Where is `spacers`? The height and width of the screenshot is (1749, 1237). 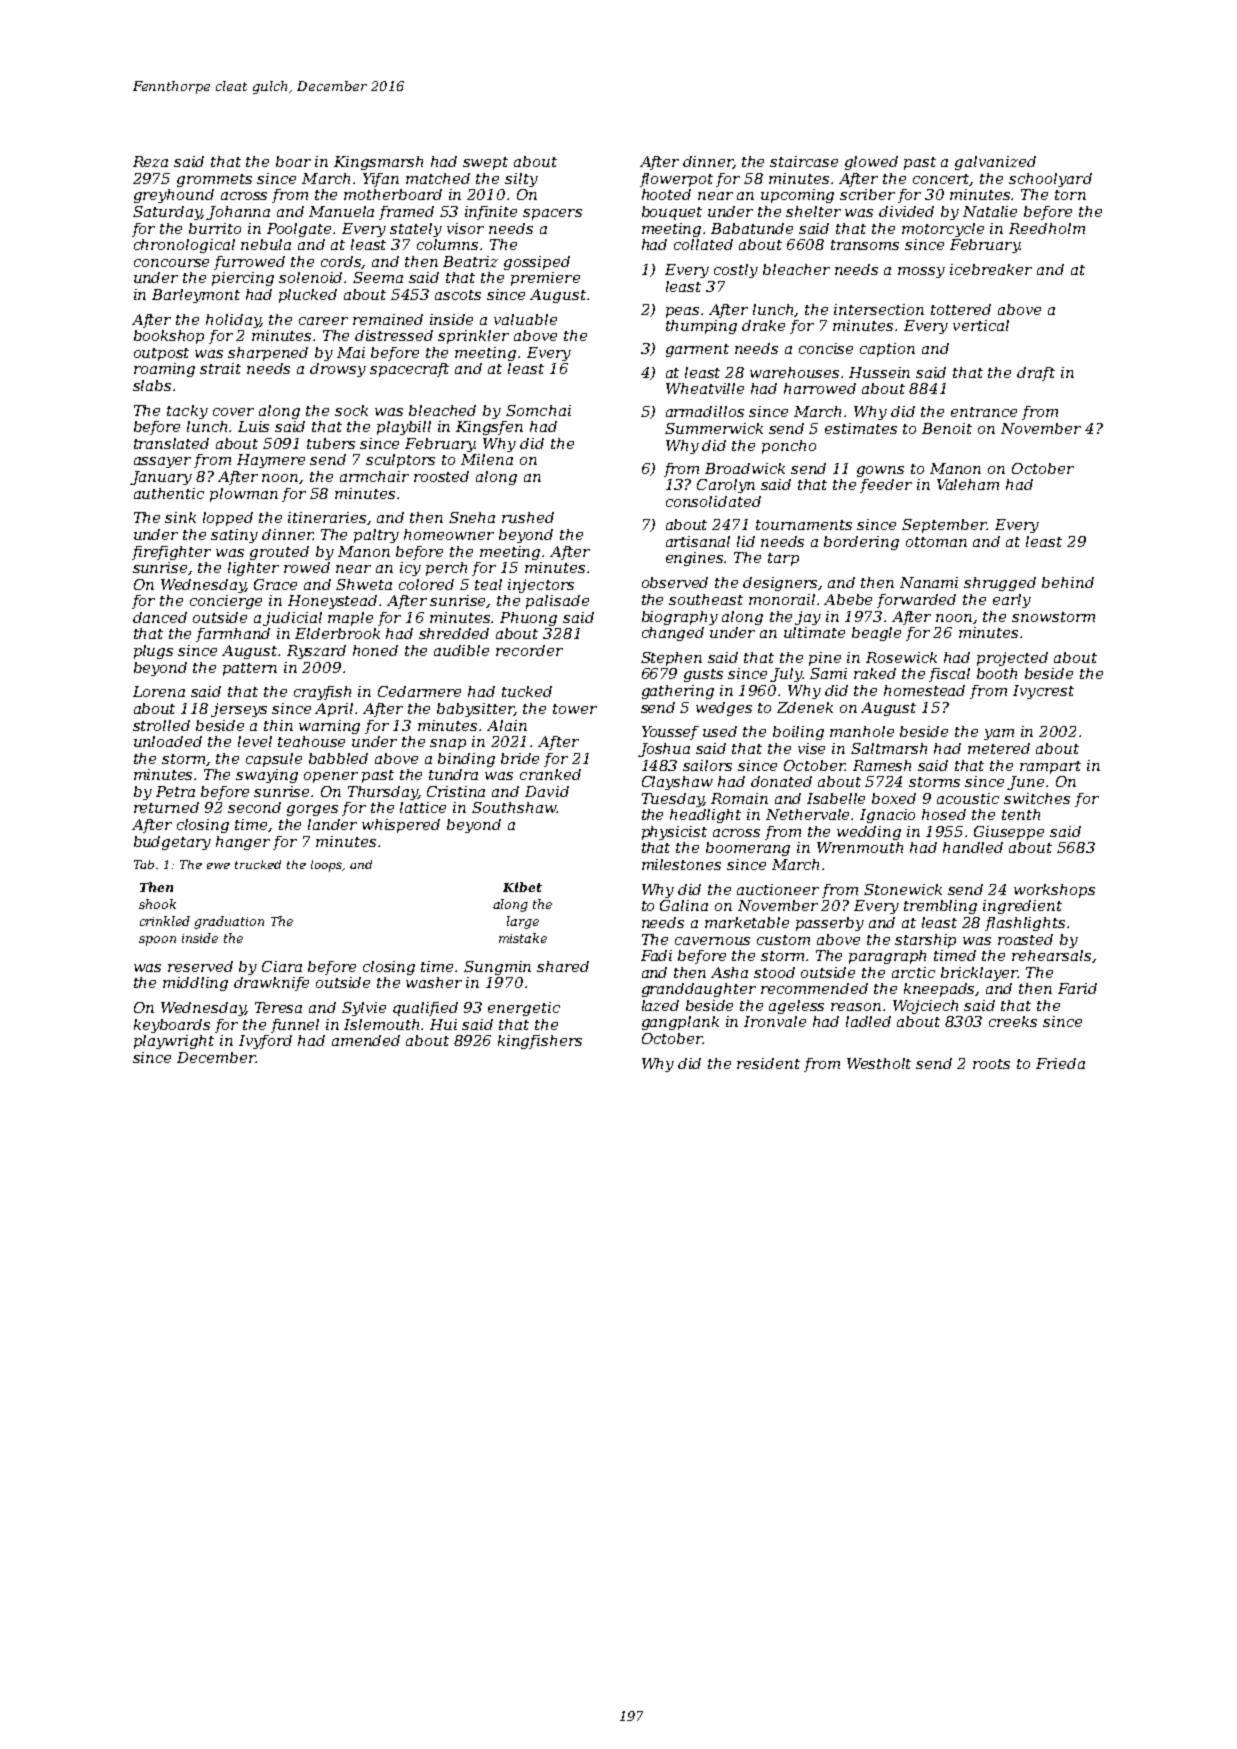
spacers is located at coordinates (552, 214).
